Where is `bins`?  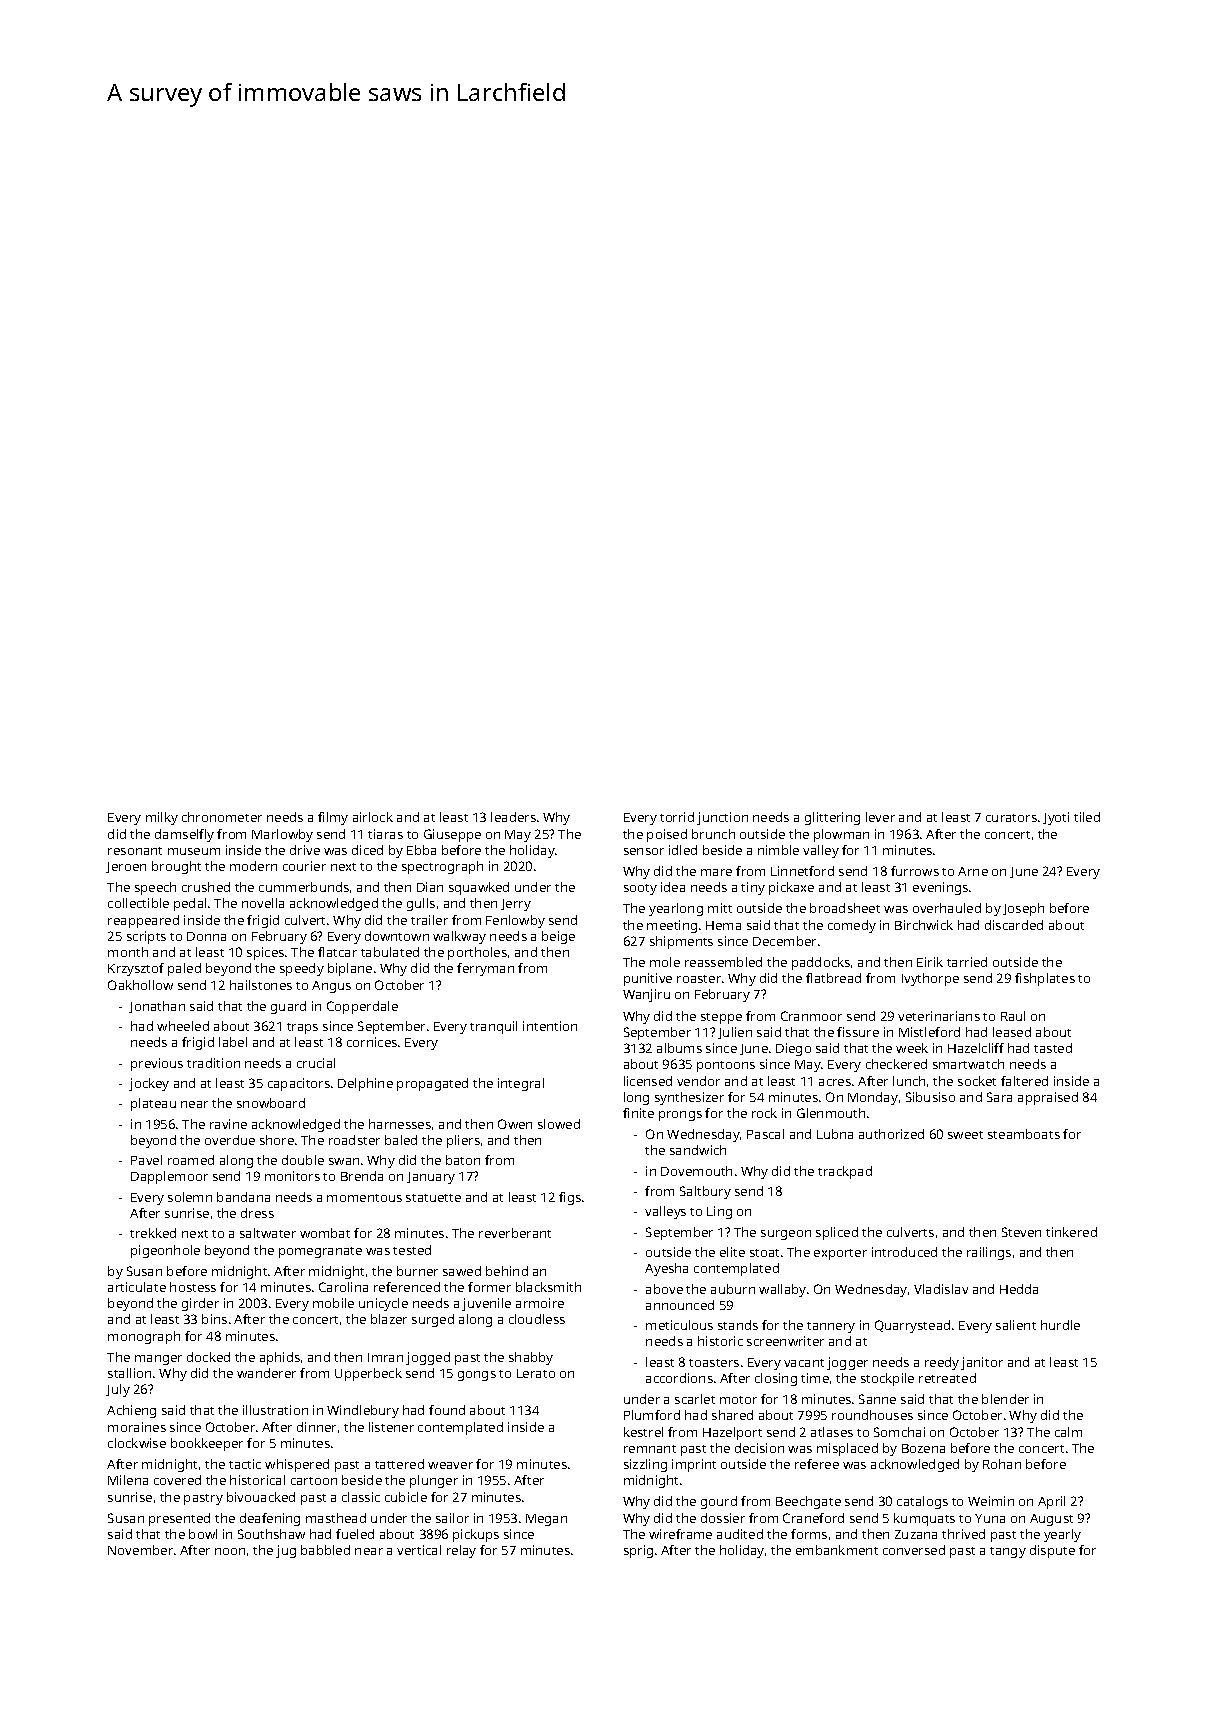 bins is located at coordinates (214, 1319).
